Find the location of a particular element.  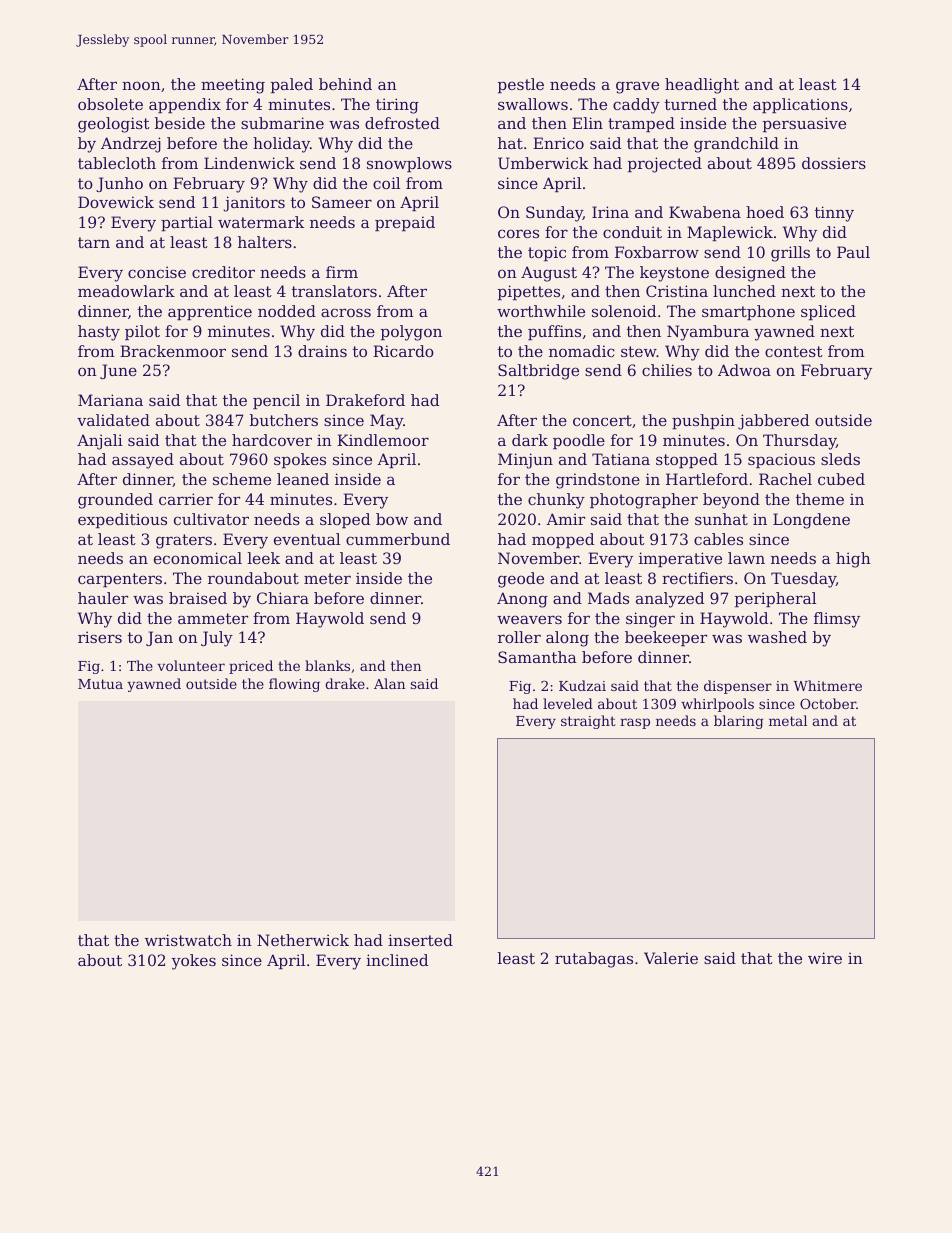

leveled is located at coordinates (568, 703).
